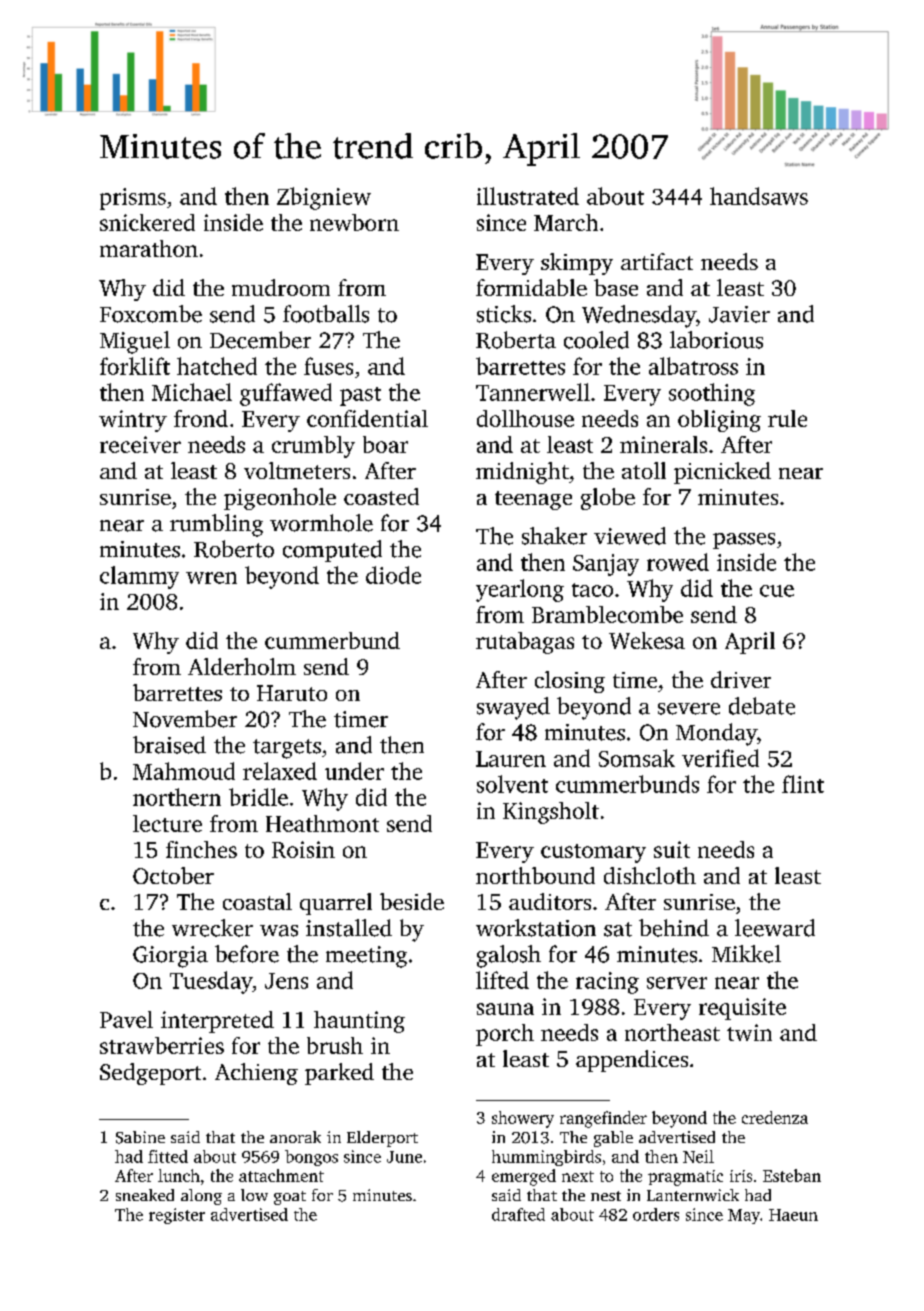 This screenshot has width=924, height=1311. What do you see at coordinates (608, 499) in the screenshot?
I see `globe` at bounding box center [608, 499].
